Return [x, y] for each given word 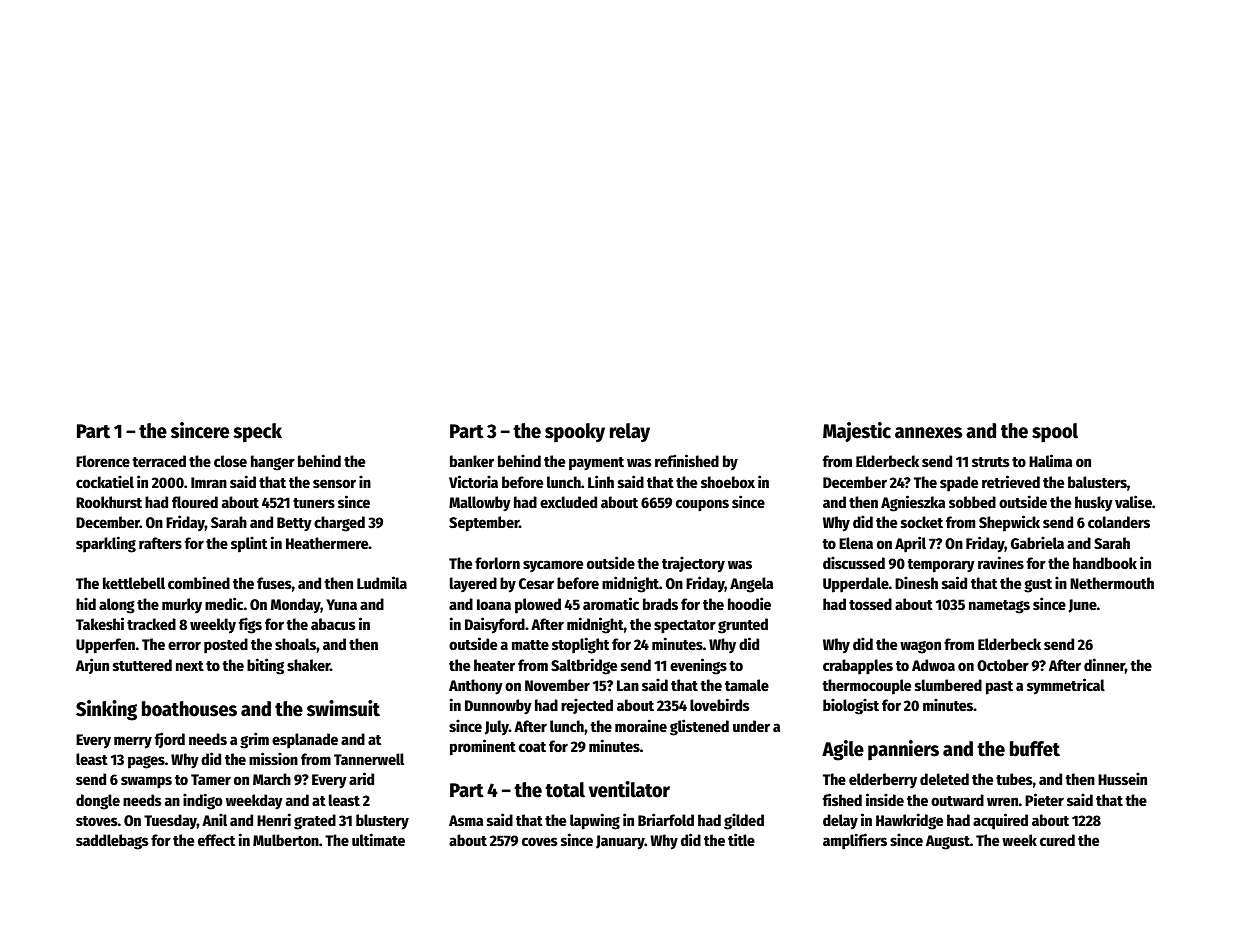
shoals [295, 644]
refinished [687, 460]
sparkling [106, 544]
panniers [903, 750]
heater [494, 665]
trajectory [693, 564]
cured [1057, 840]
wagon [920, 647]
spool [1055, 433]
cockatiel [105, 481]
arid [361, 778]
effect [216, 840]
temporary [941, 566]
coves [540, 841]
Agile [843, 750]
